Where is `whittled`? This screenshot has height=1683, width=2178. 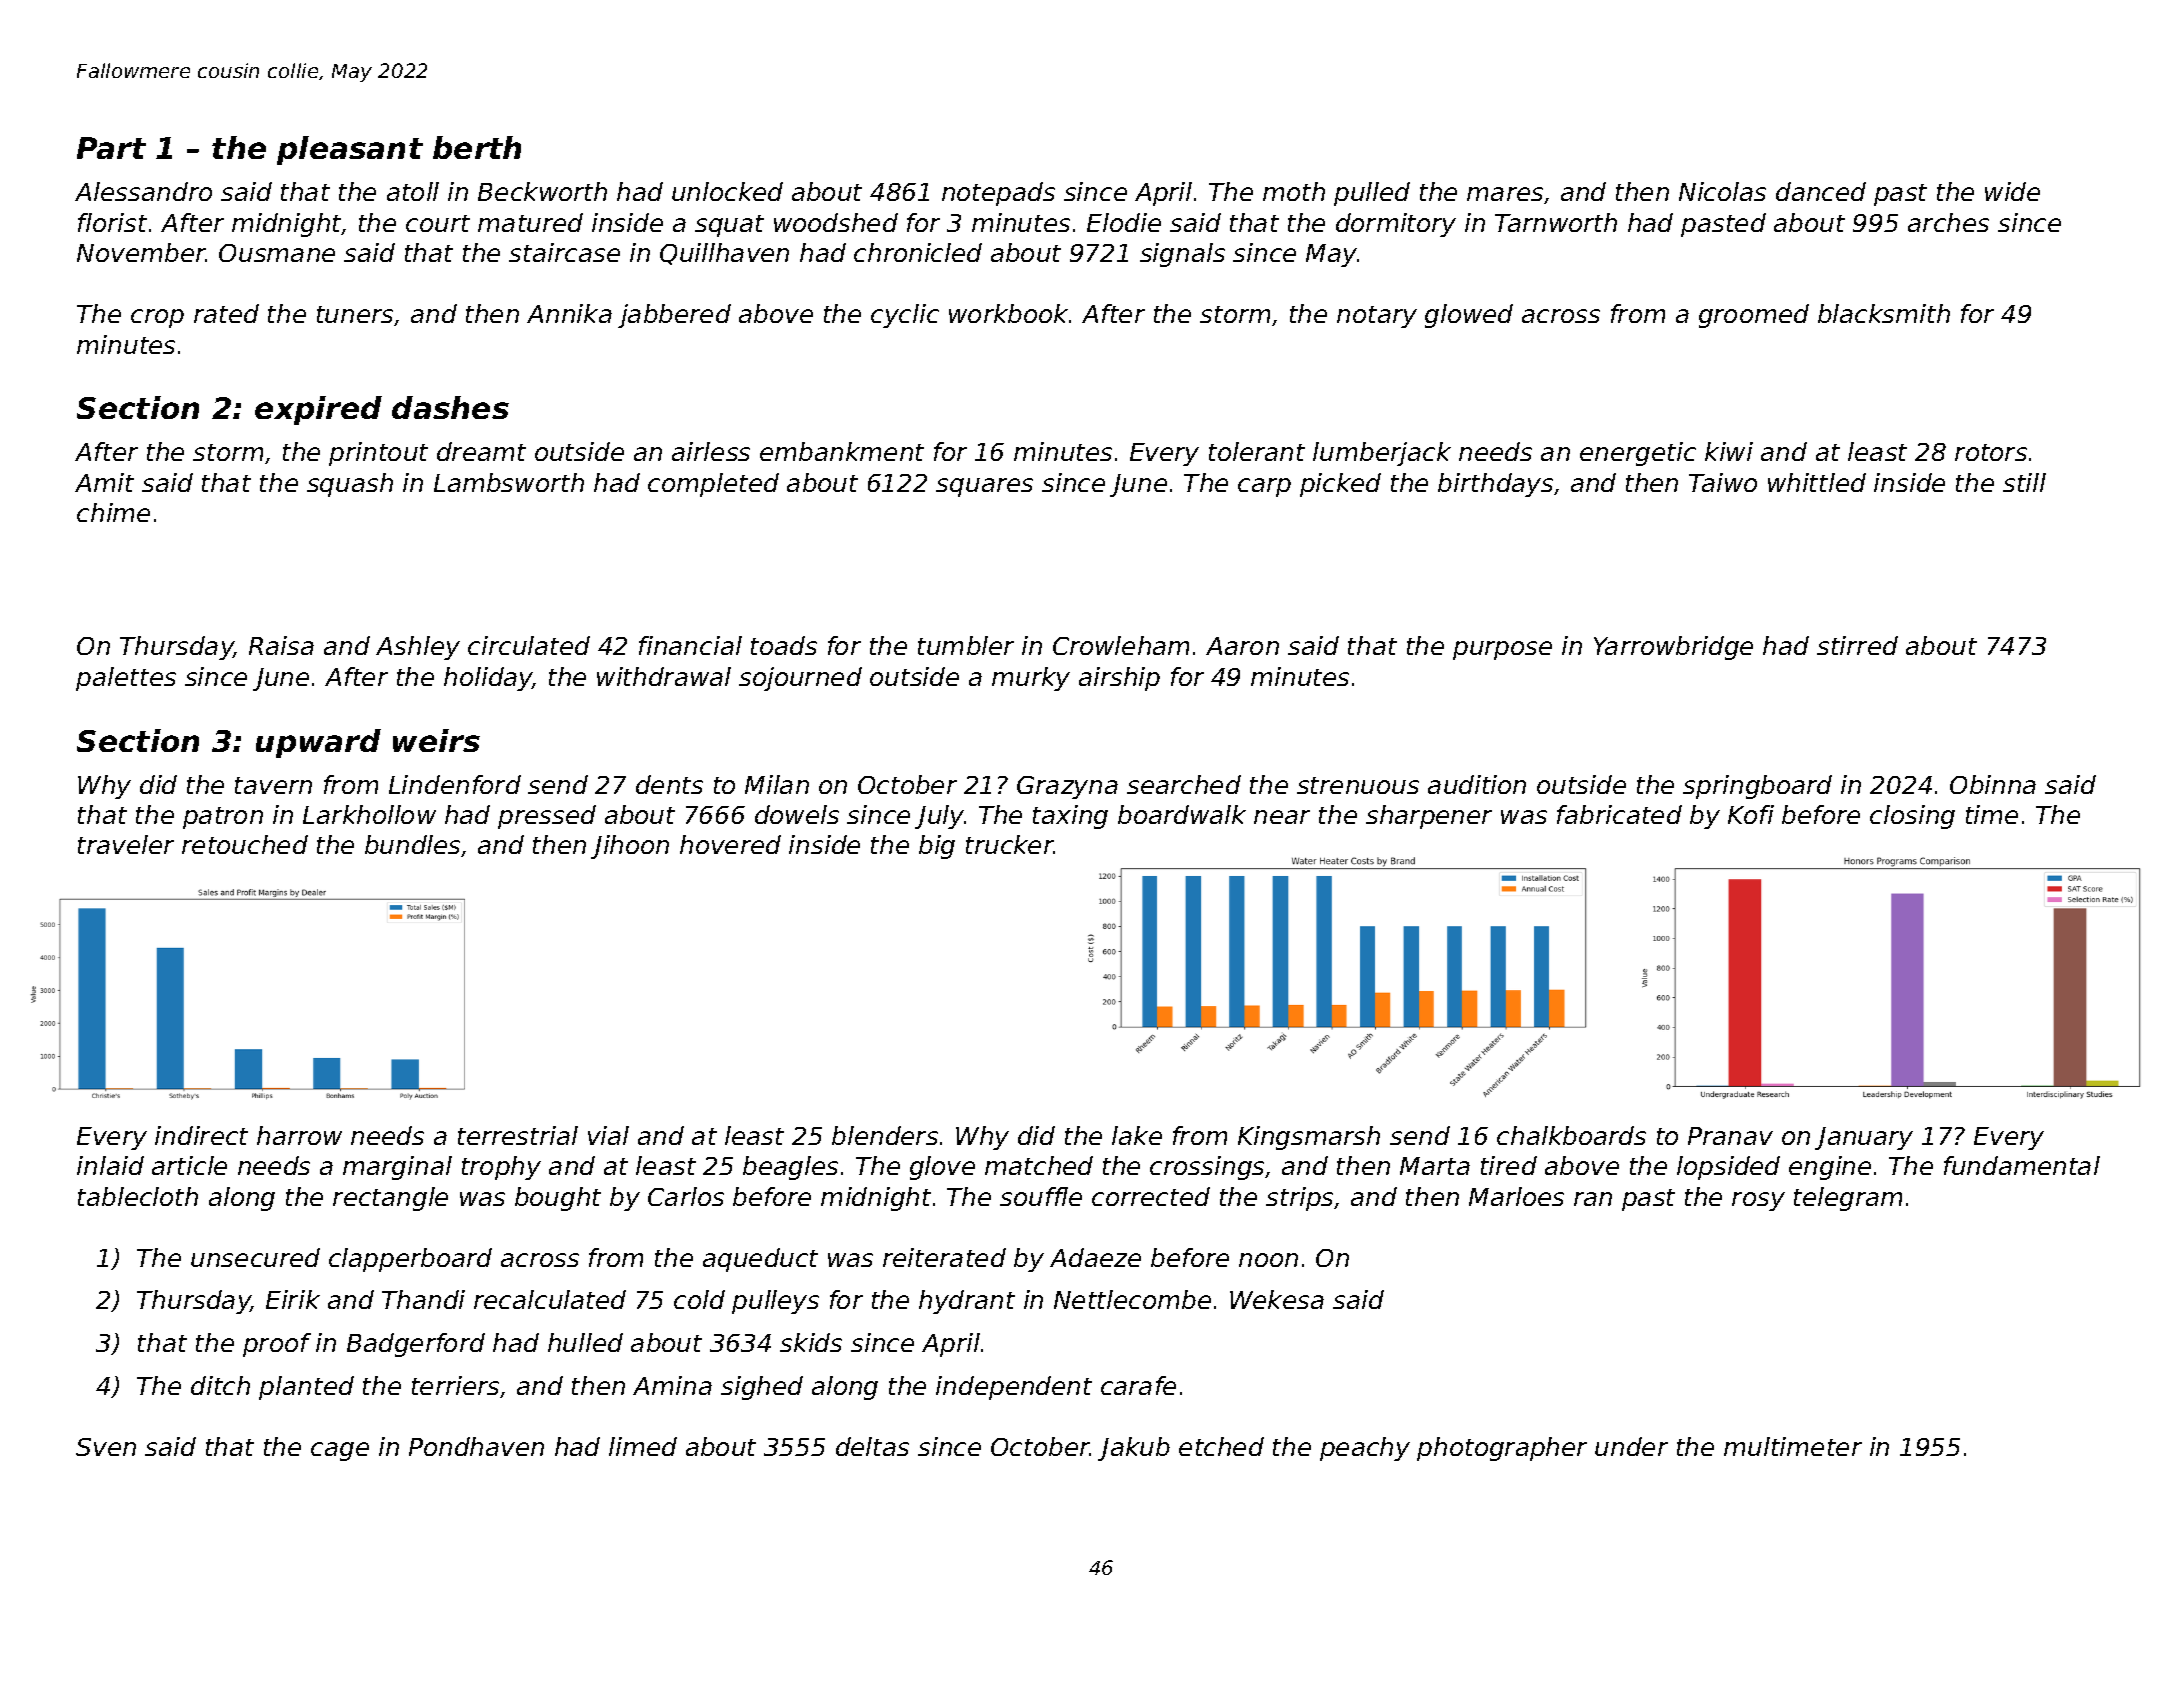 whittled is located at coordinates (1817, 482).
